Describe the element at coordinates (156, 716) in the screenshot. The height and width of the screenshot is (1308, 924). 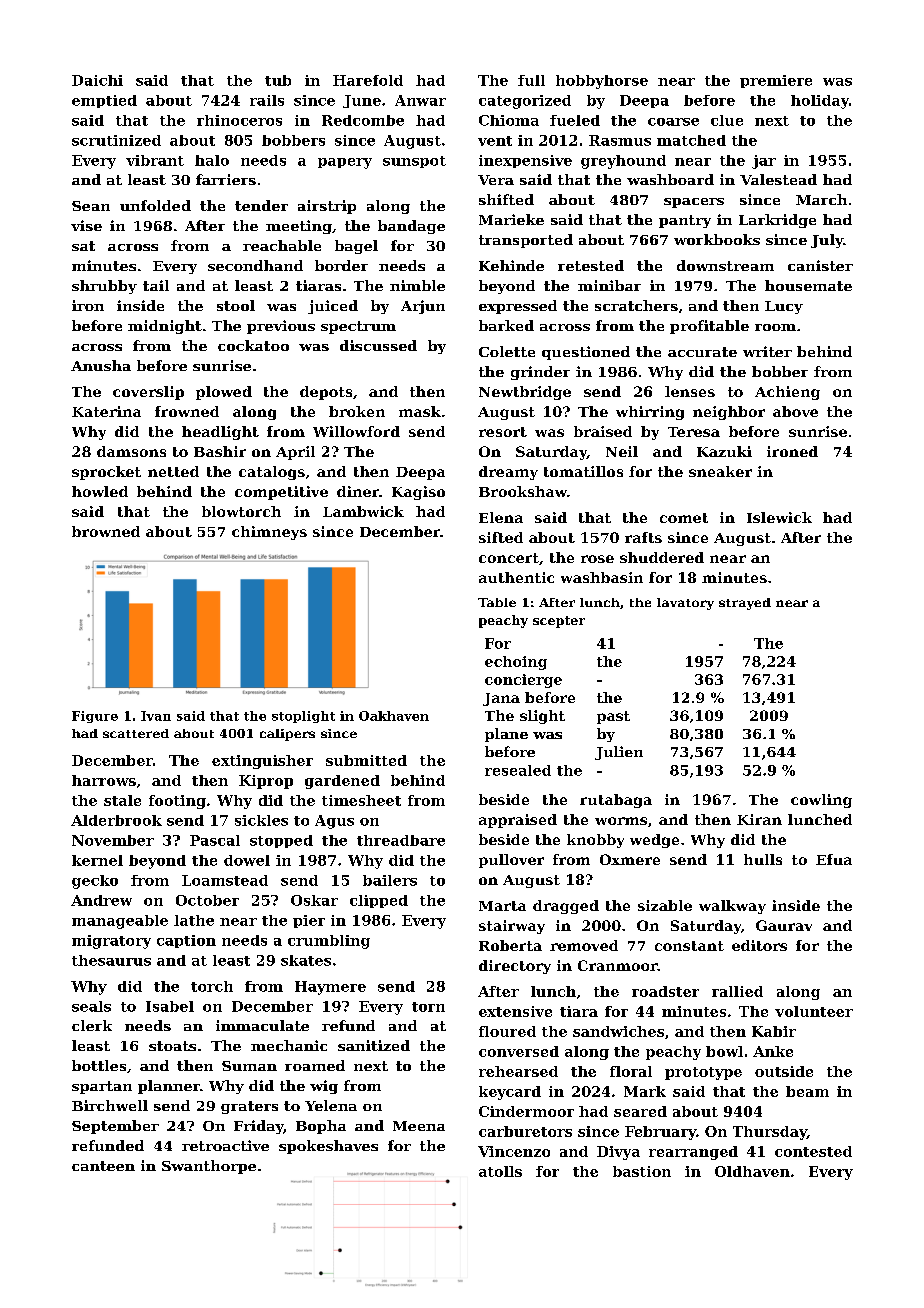
I see `Ivan` at that location.
